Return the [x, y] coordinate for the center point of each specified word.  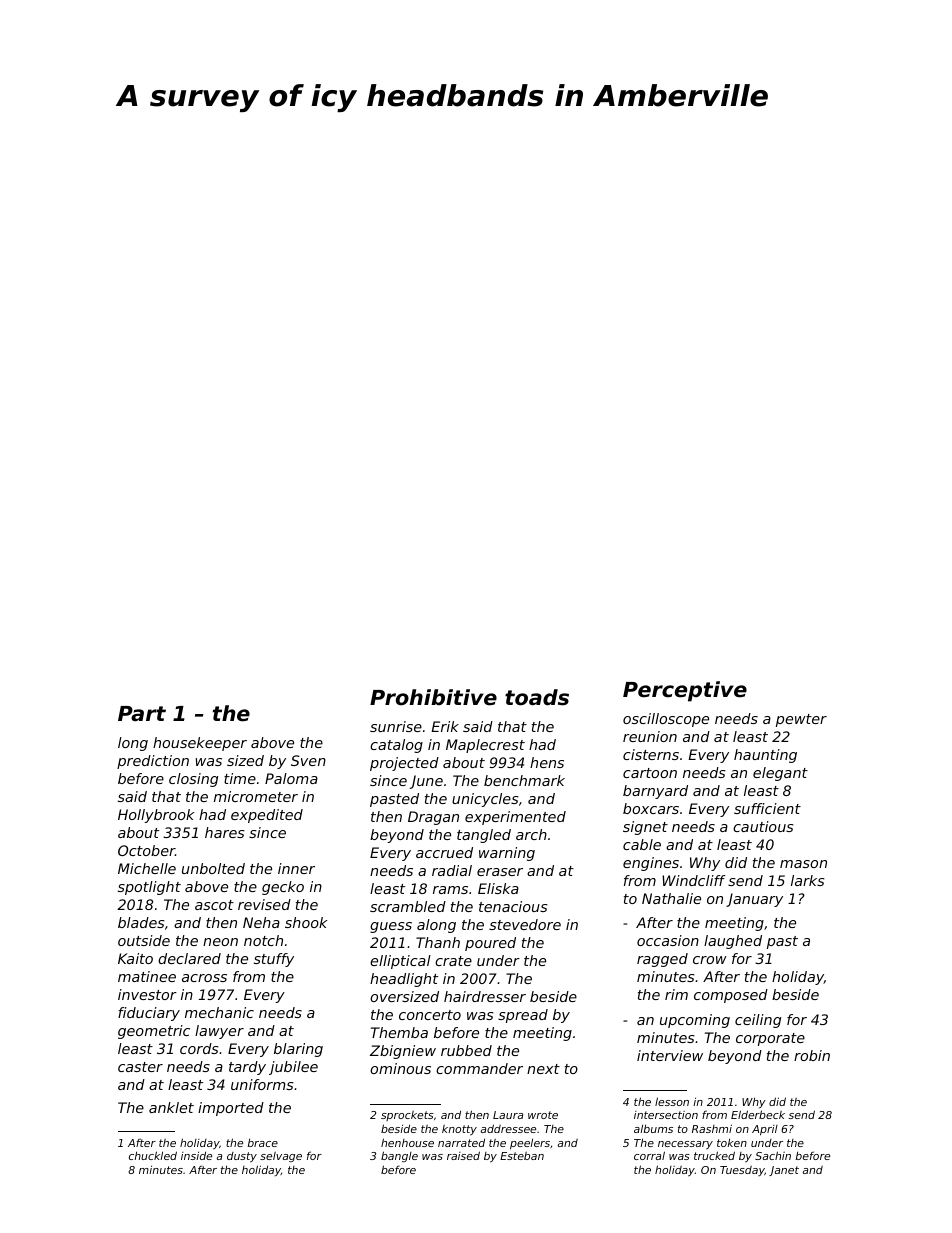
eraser [500, 872]
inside [196, 1156]
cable [642, 844]
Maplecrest [485, 746]
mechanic [219, 1012]
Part [142, 714]
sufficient [767, 808]
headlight [404, 980]
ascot [214, 905]
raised [463, 1155]
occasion [668, 940]
